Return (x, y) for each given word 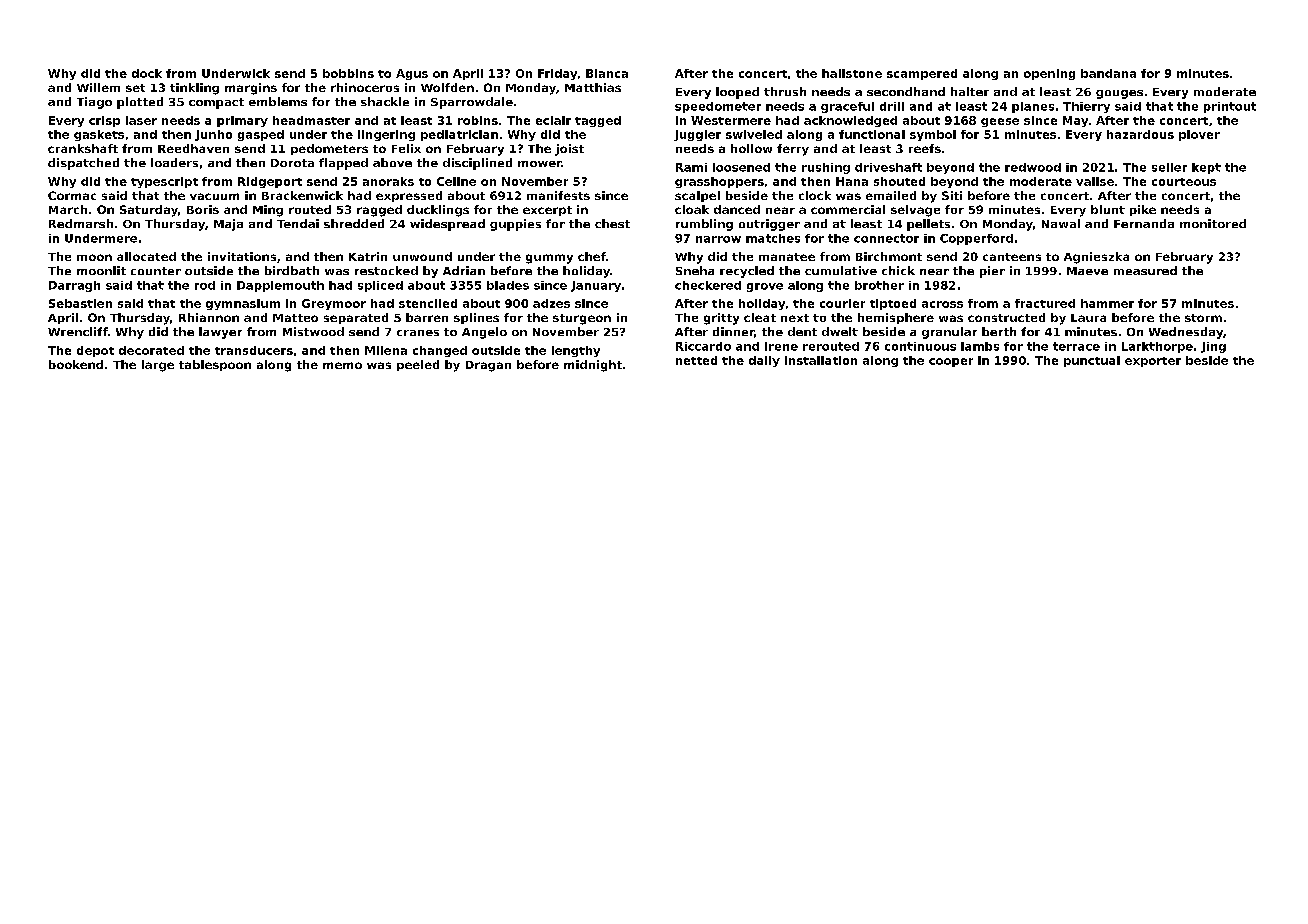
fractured (1045, 303)
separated (356, 318)
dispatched (83, 164)
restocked (386, 270)
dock (147, 73)
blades (508, 285)
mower (540, 164)
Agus (412, 74)
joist (569, 150)
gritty (721, 319)
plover (1199, 135)
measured (1145, 270)
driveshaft (888, 167)
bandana (1108, 73)
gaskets (99, 135)
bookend (76, 364)
